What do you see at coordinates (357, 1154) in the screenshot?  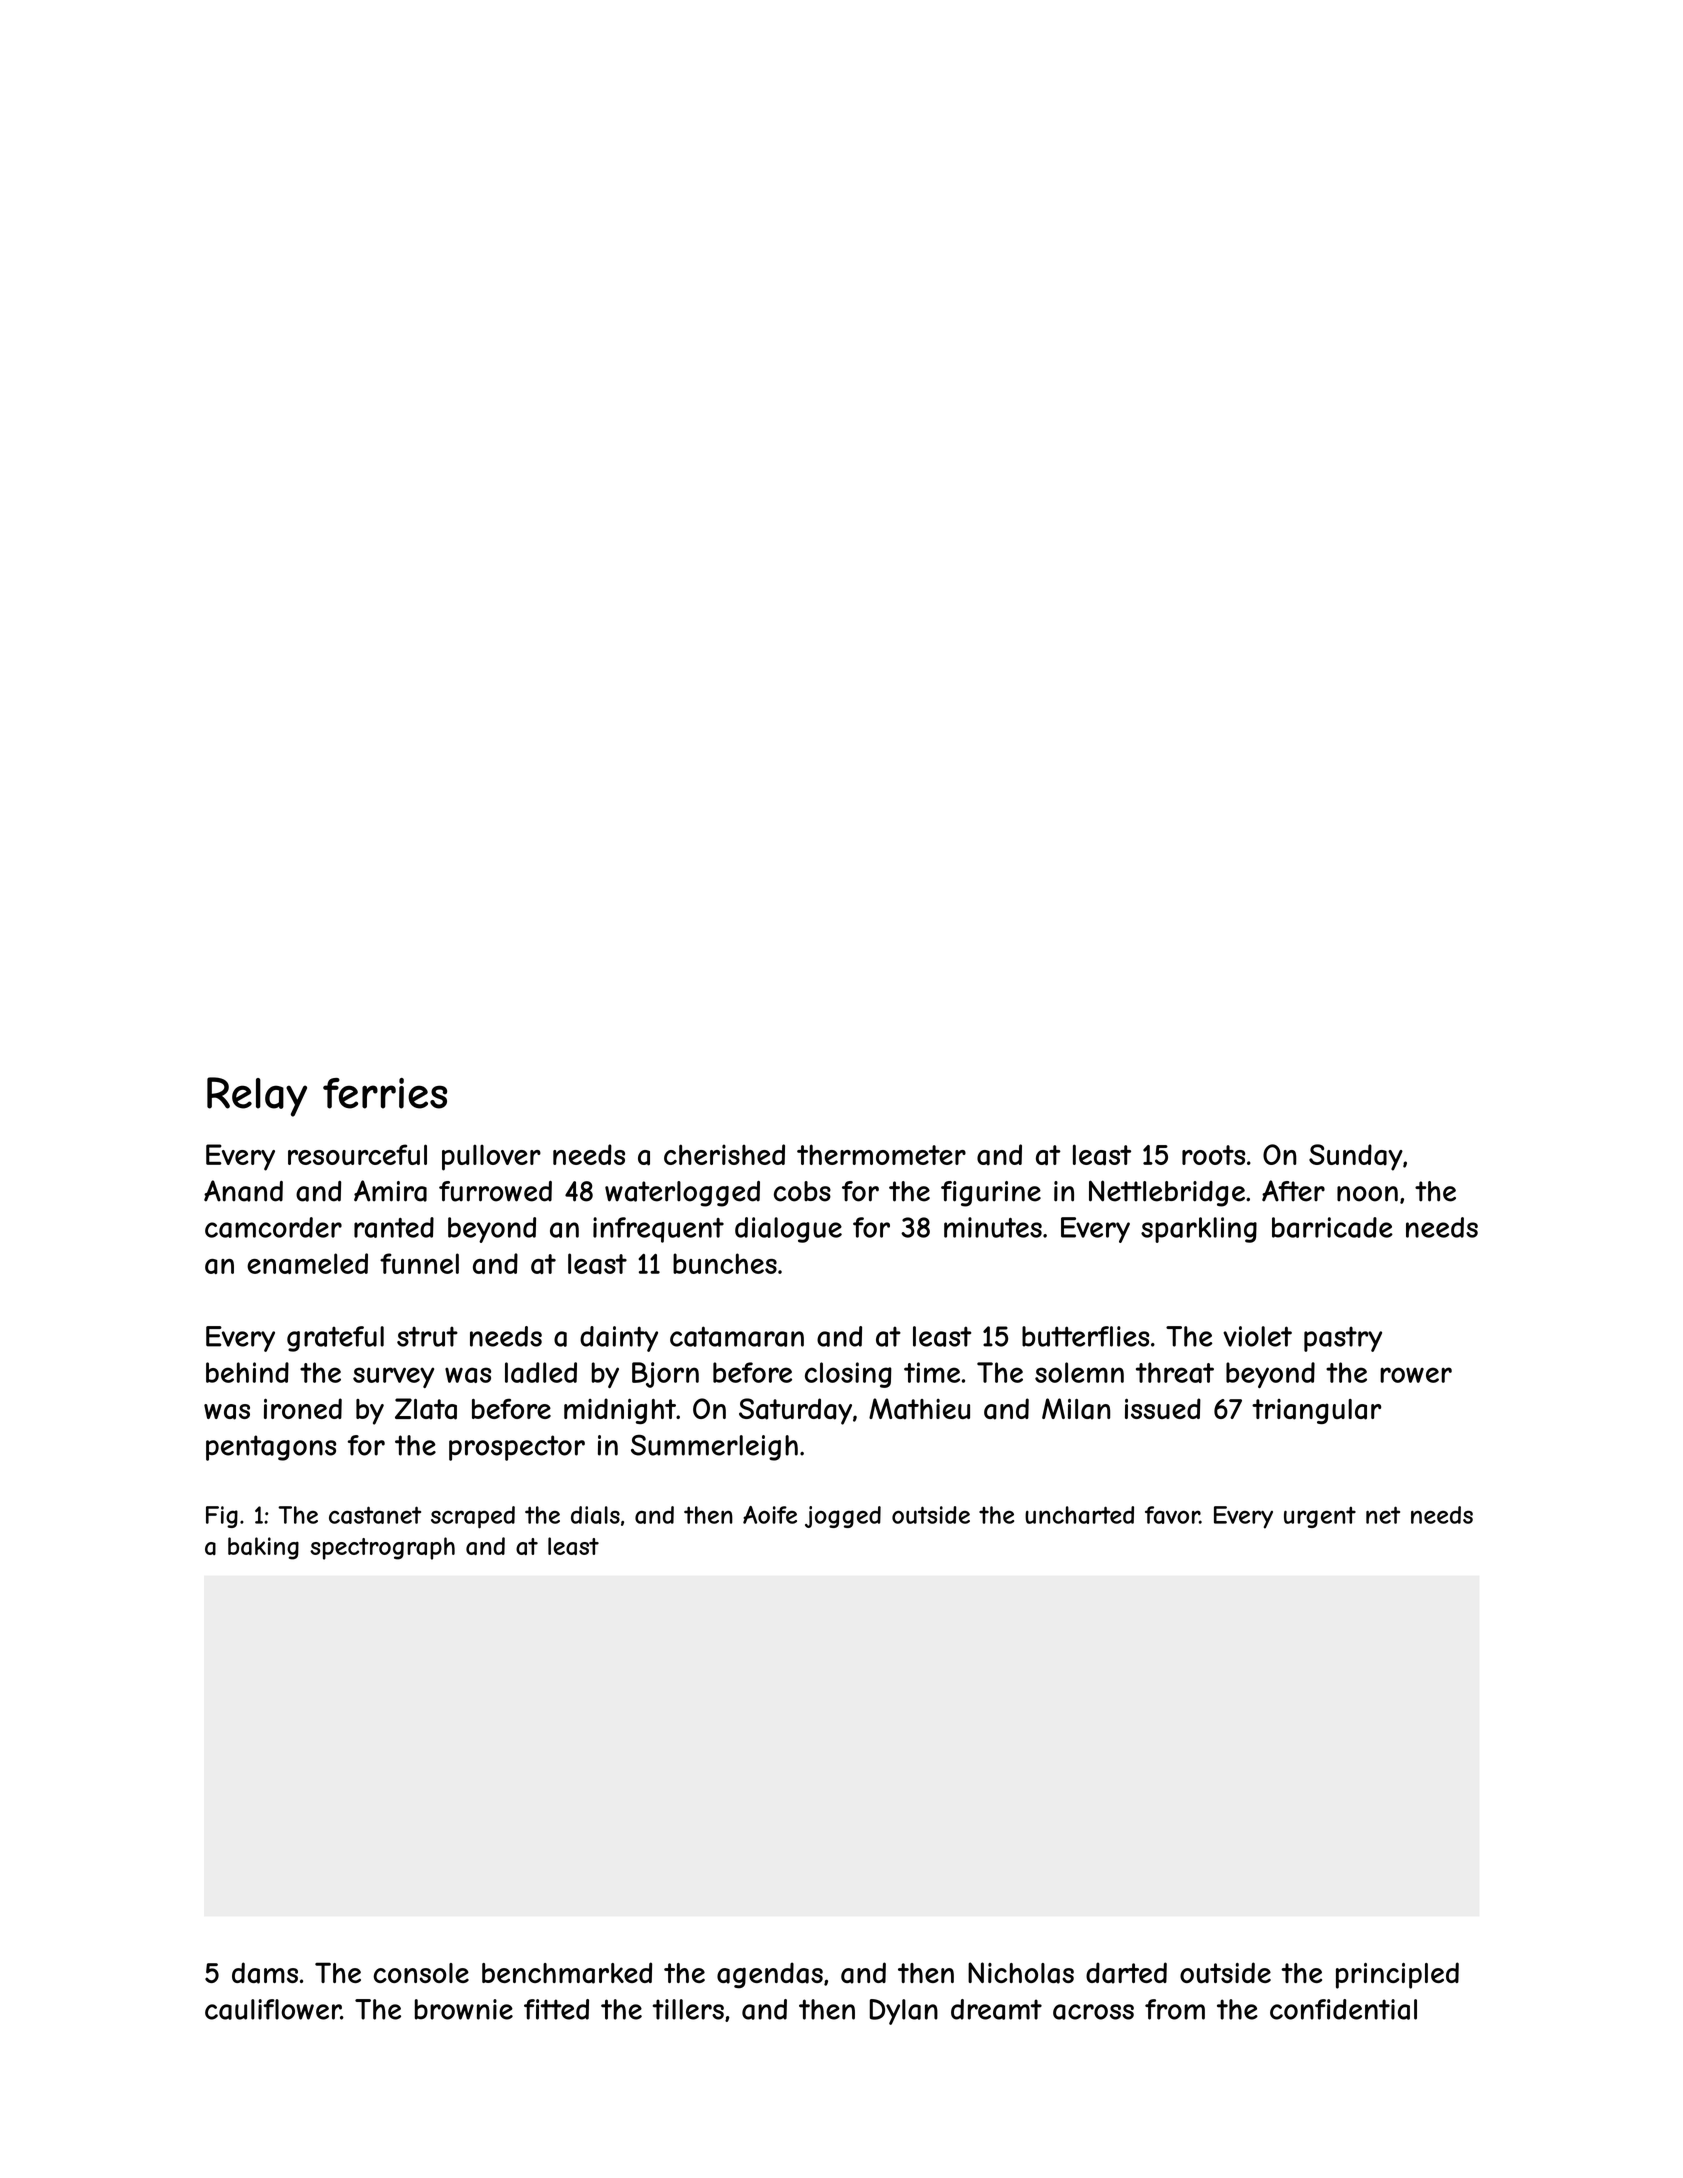 I see `resourceful` at bounding box center [357, 1154].
